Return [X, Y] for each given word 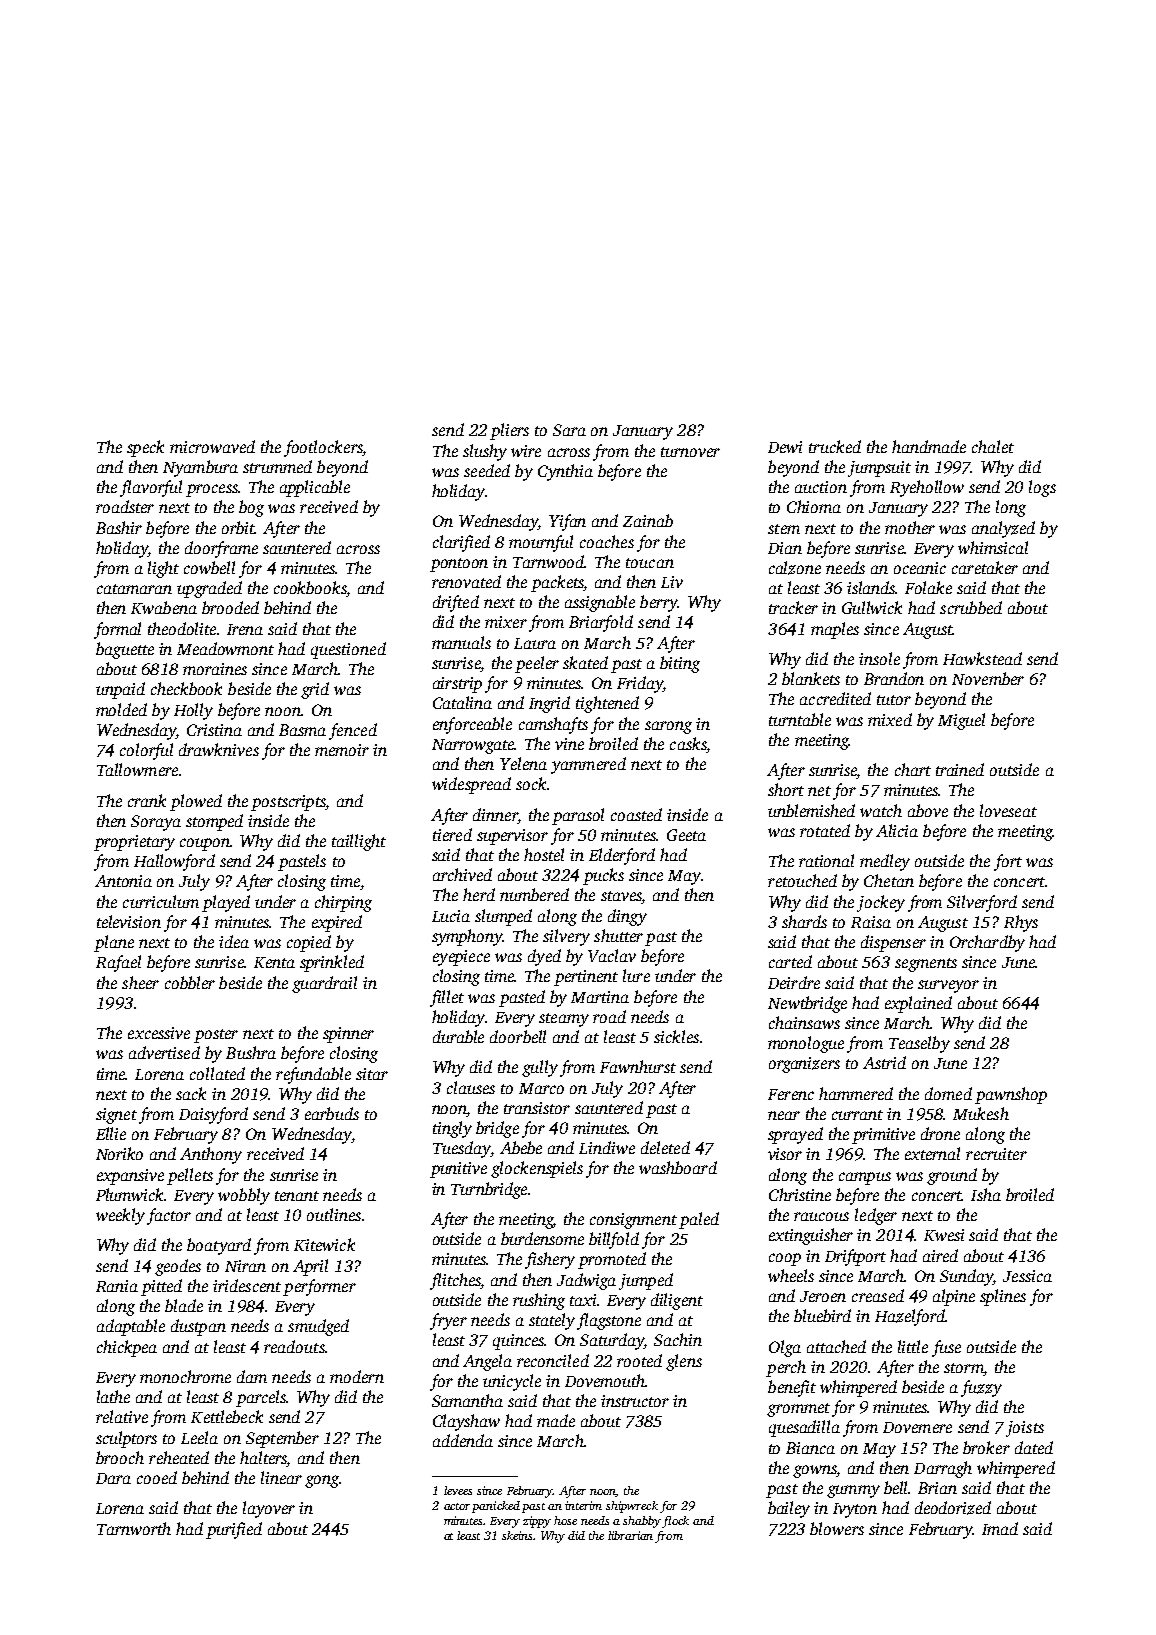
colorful [146, 751]
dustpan [198, 1327]
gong [322, 1481]
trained [960, 769]
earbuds [332, 1113]
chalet [993, 446]
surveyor [948, 986]
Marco [541, 1088]
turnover [690, 452]
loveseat [1008, 810]
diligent [677, 1301]
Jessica [1027, 1276]
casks [688, 743]
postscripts [288, 803]
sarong [668, 727]
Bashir [119, 527]
